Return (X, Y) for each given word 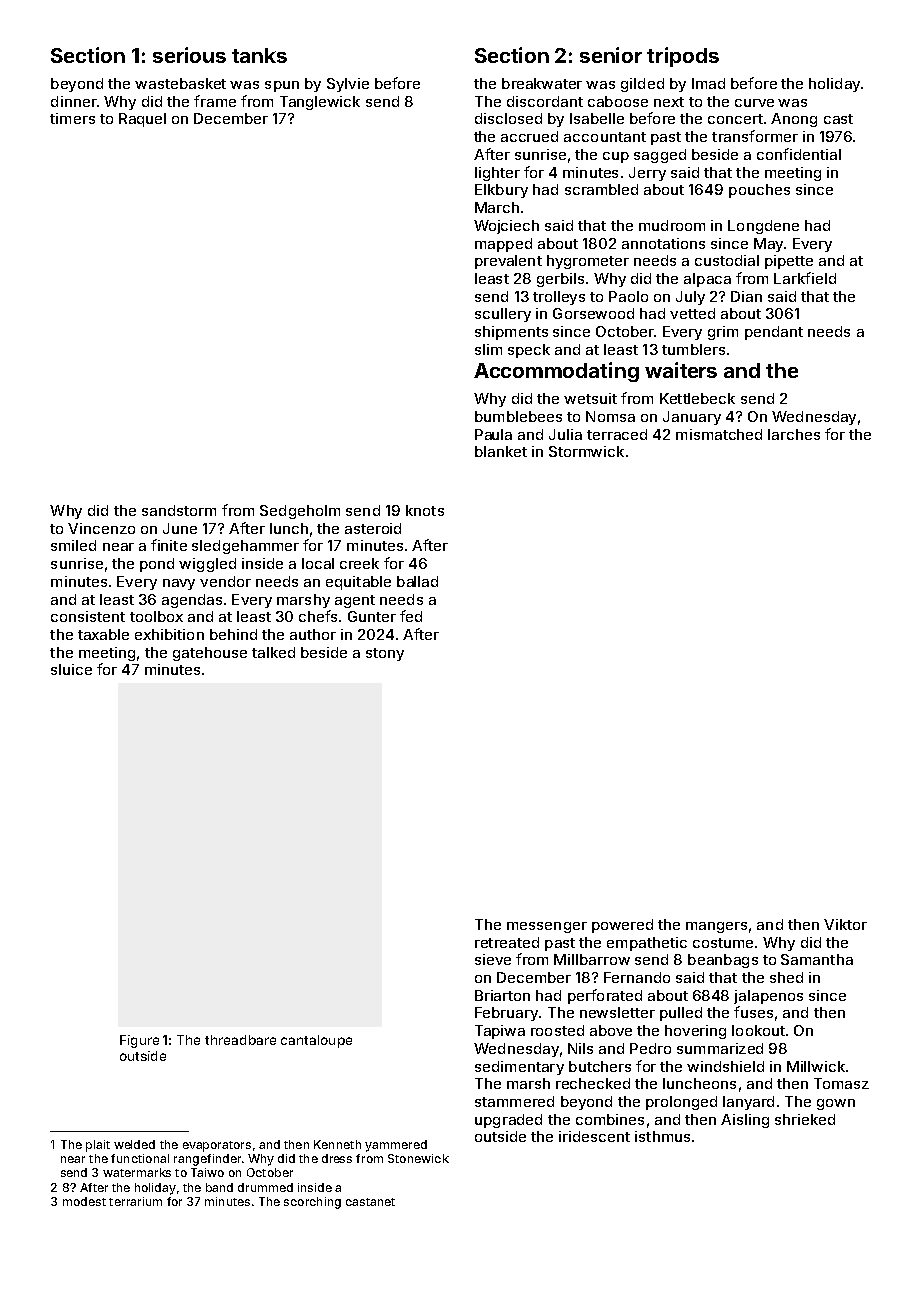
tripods (683, 57)
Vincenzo (101, 528)
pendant (774, 333)
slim (488, 349)
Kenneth (337, 1144)
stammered (514, 1101)
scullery (503, 315)
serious (189, 55)
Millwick (816, 1066)
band (219, 1187)
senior (611, 55)
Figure (139, 1041)
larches (794, 434)
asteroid (373, 528)
